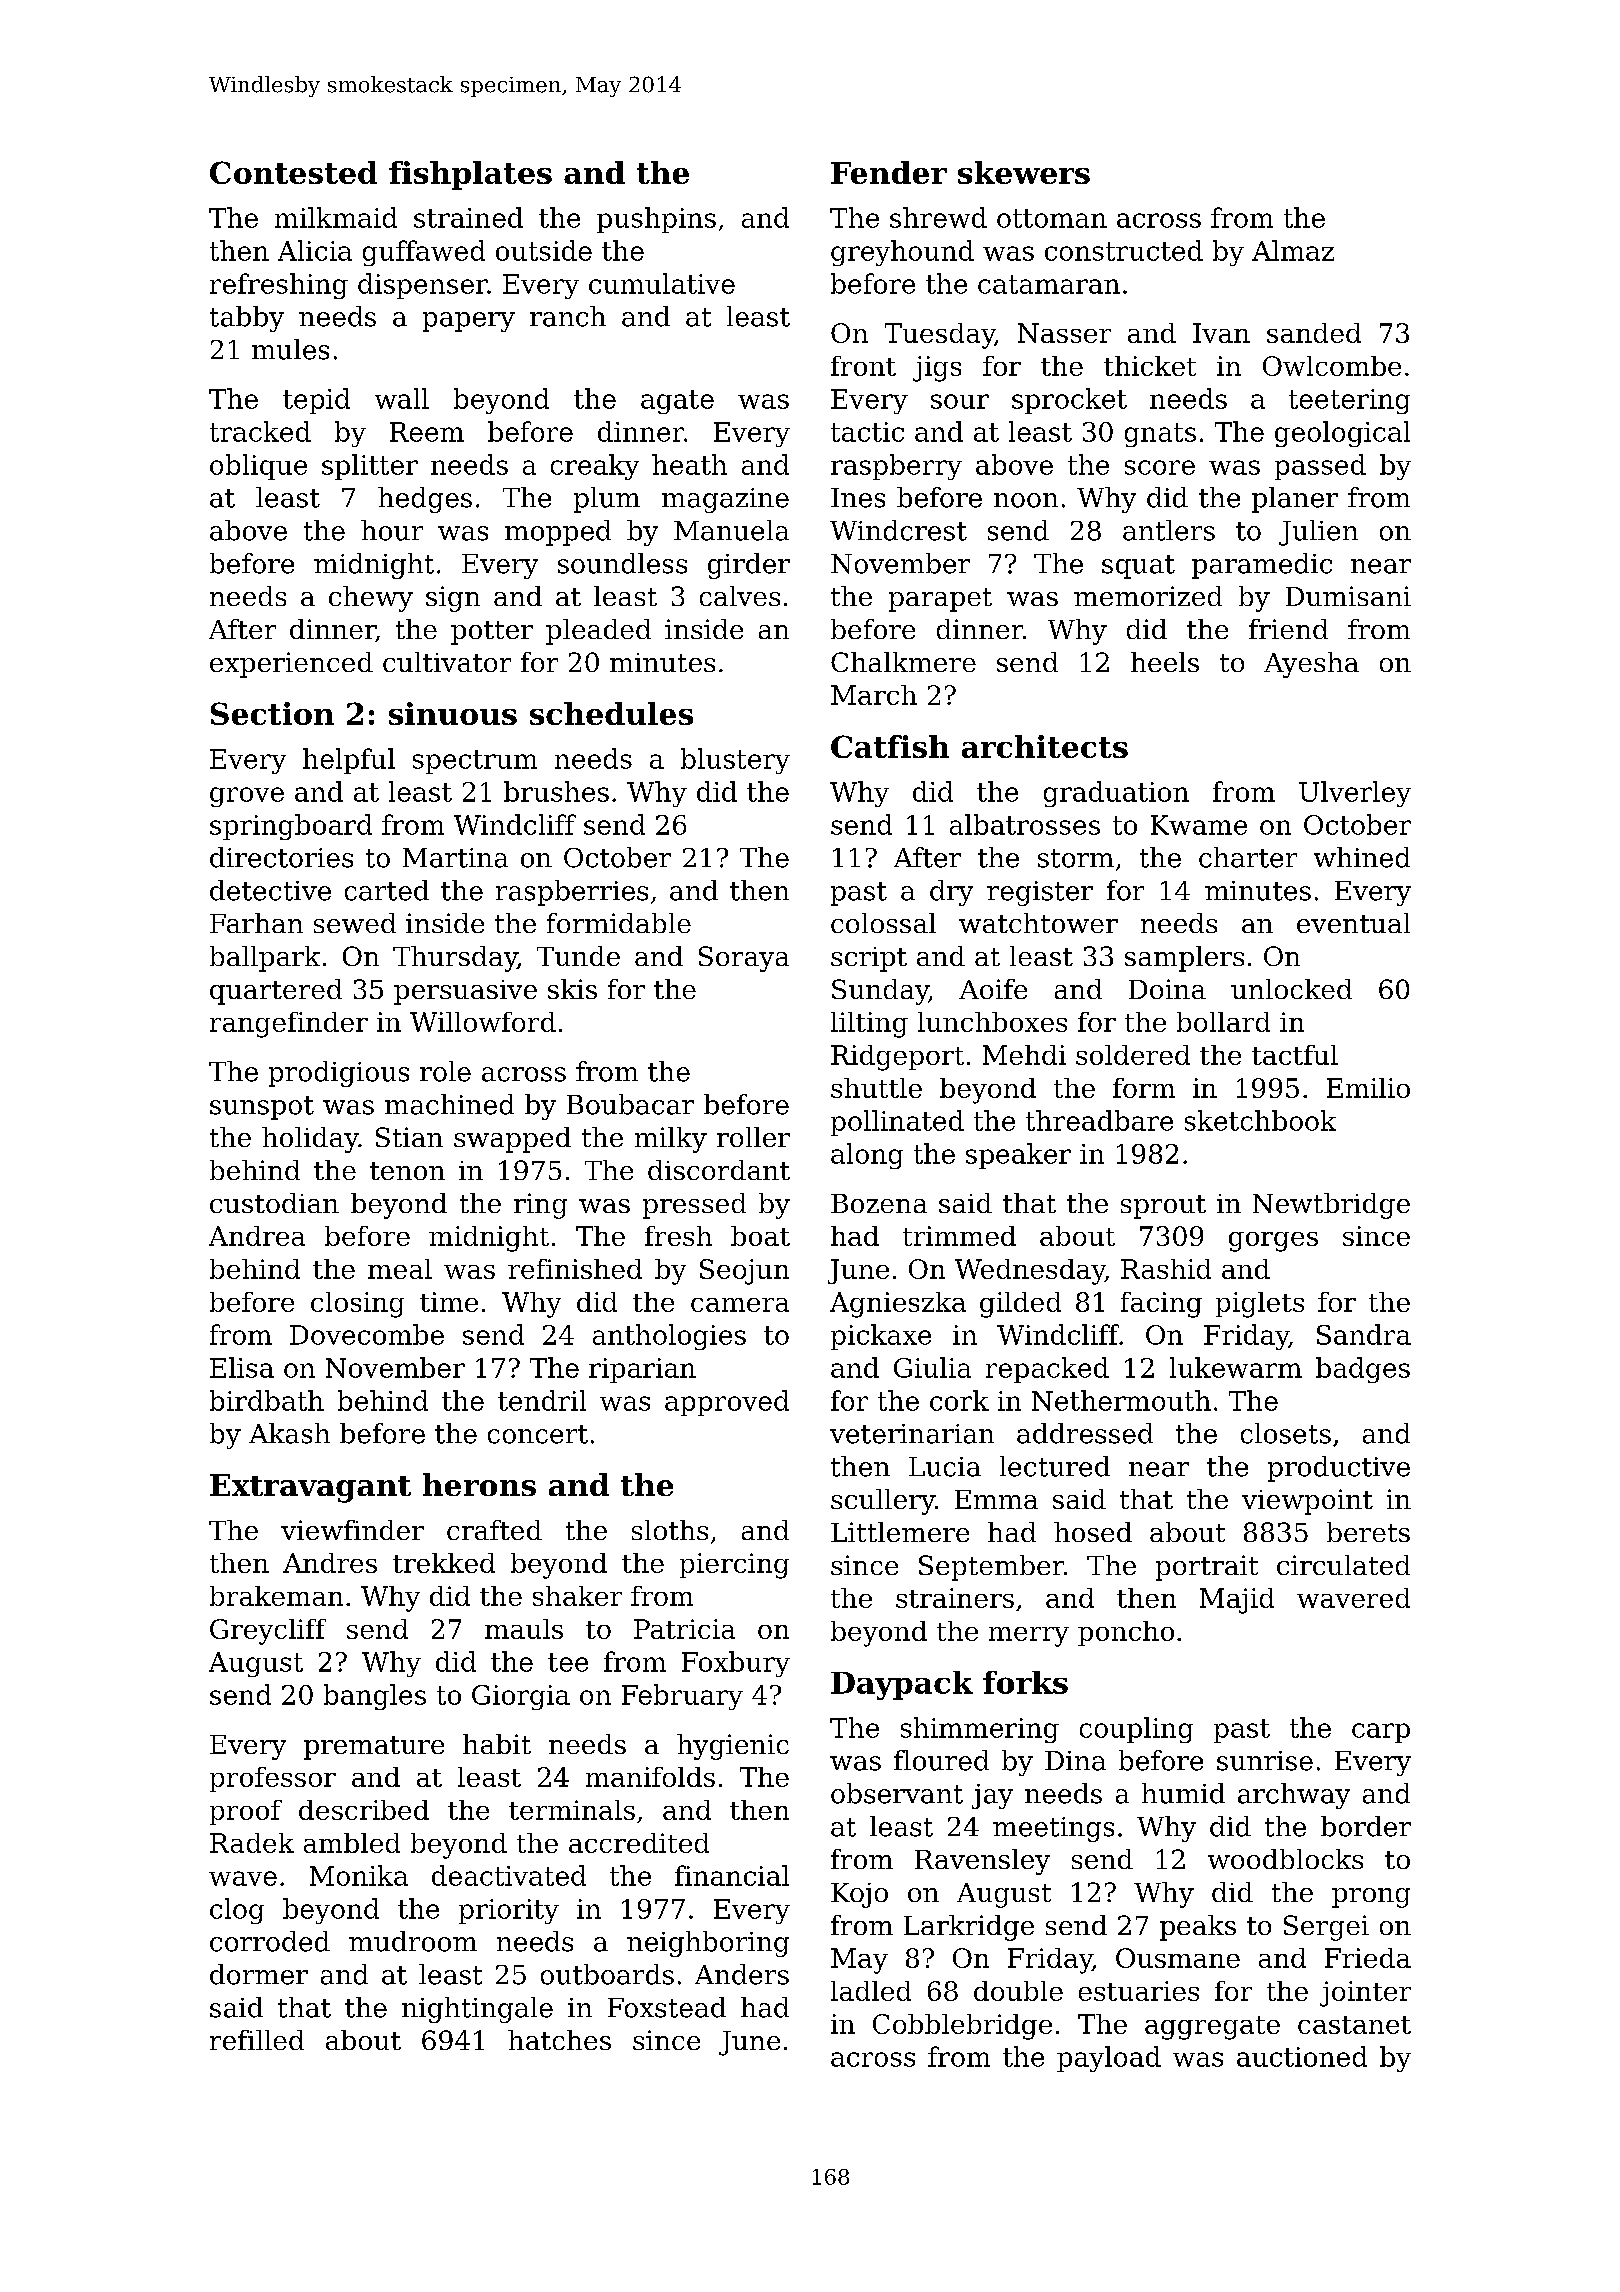  What do you see at coordinates (1307, 1502) in the screenshot?
I see `viewpoint` at bounding box center [1307, 1502].
